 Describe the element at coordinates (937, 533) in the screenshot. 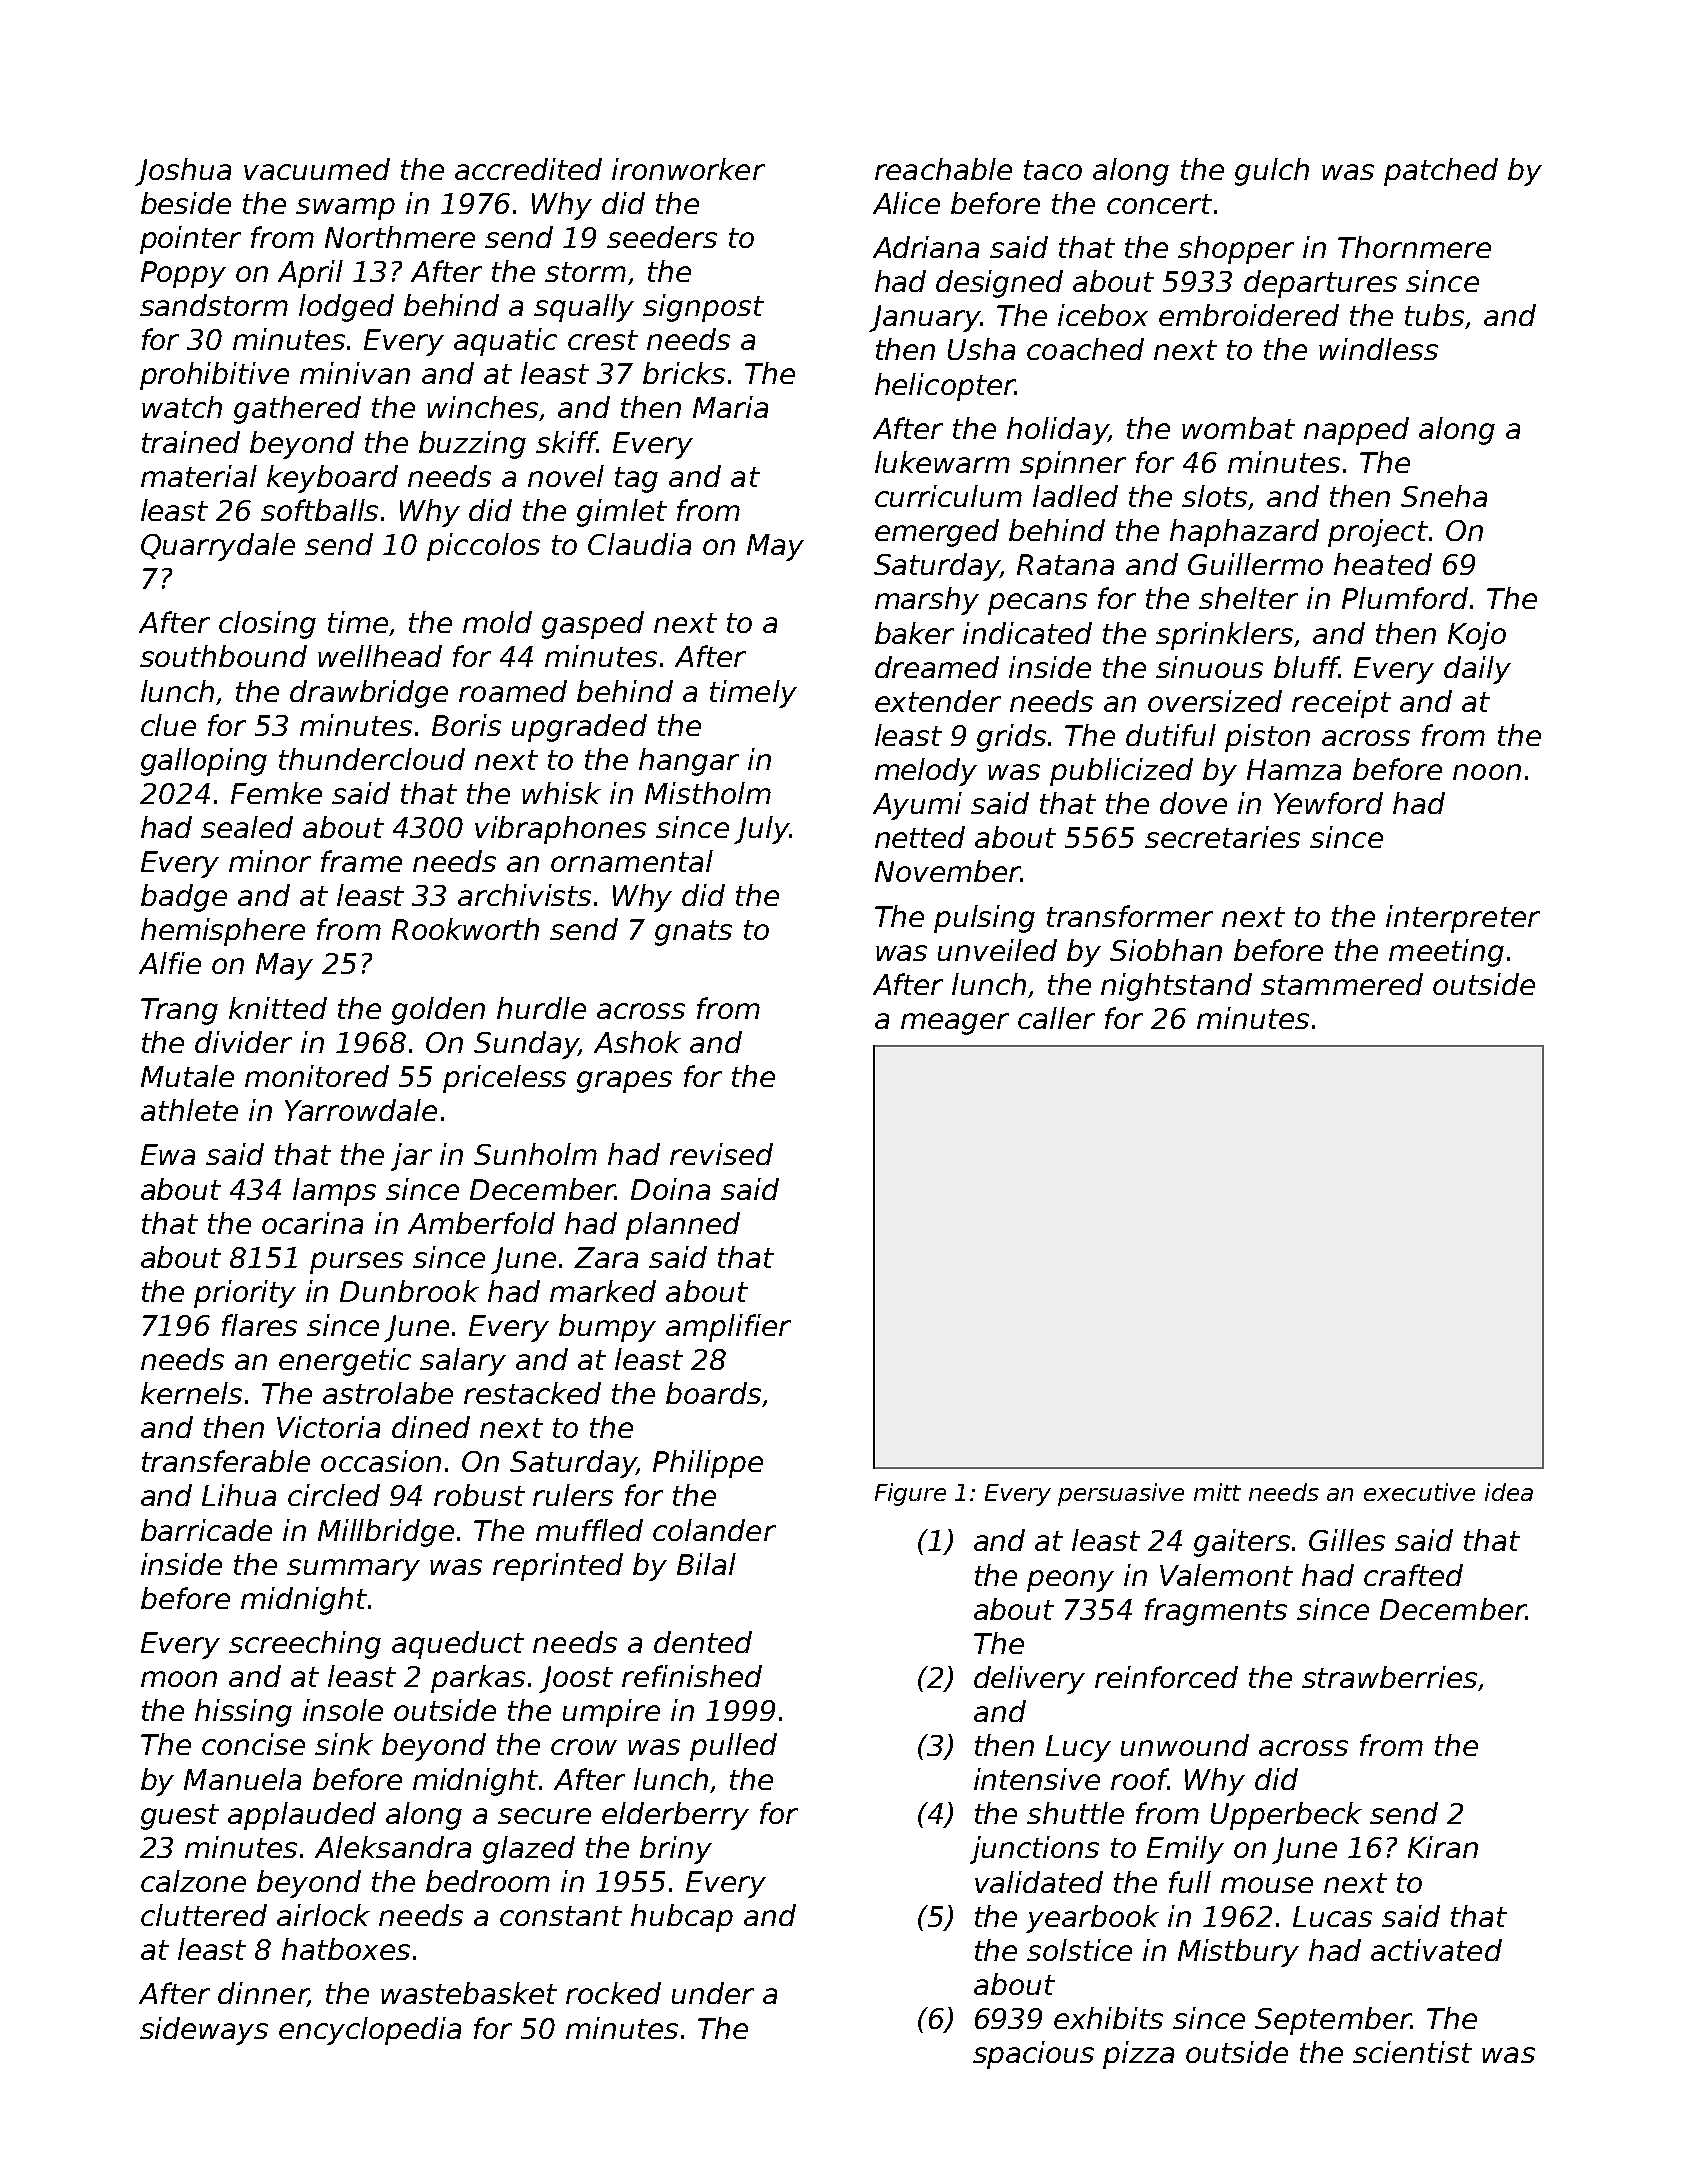

I see `emerged` at that location.
